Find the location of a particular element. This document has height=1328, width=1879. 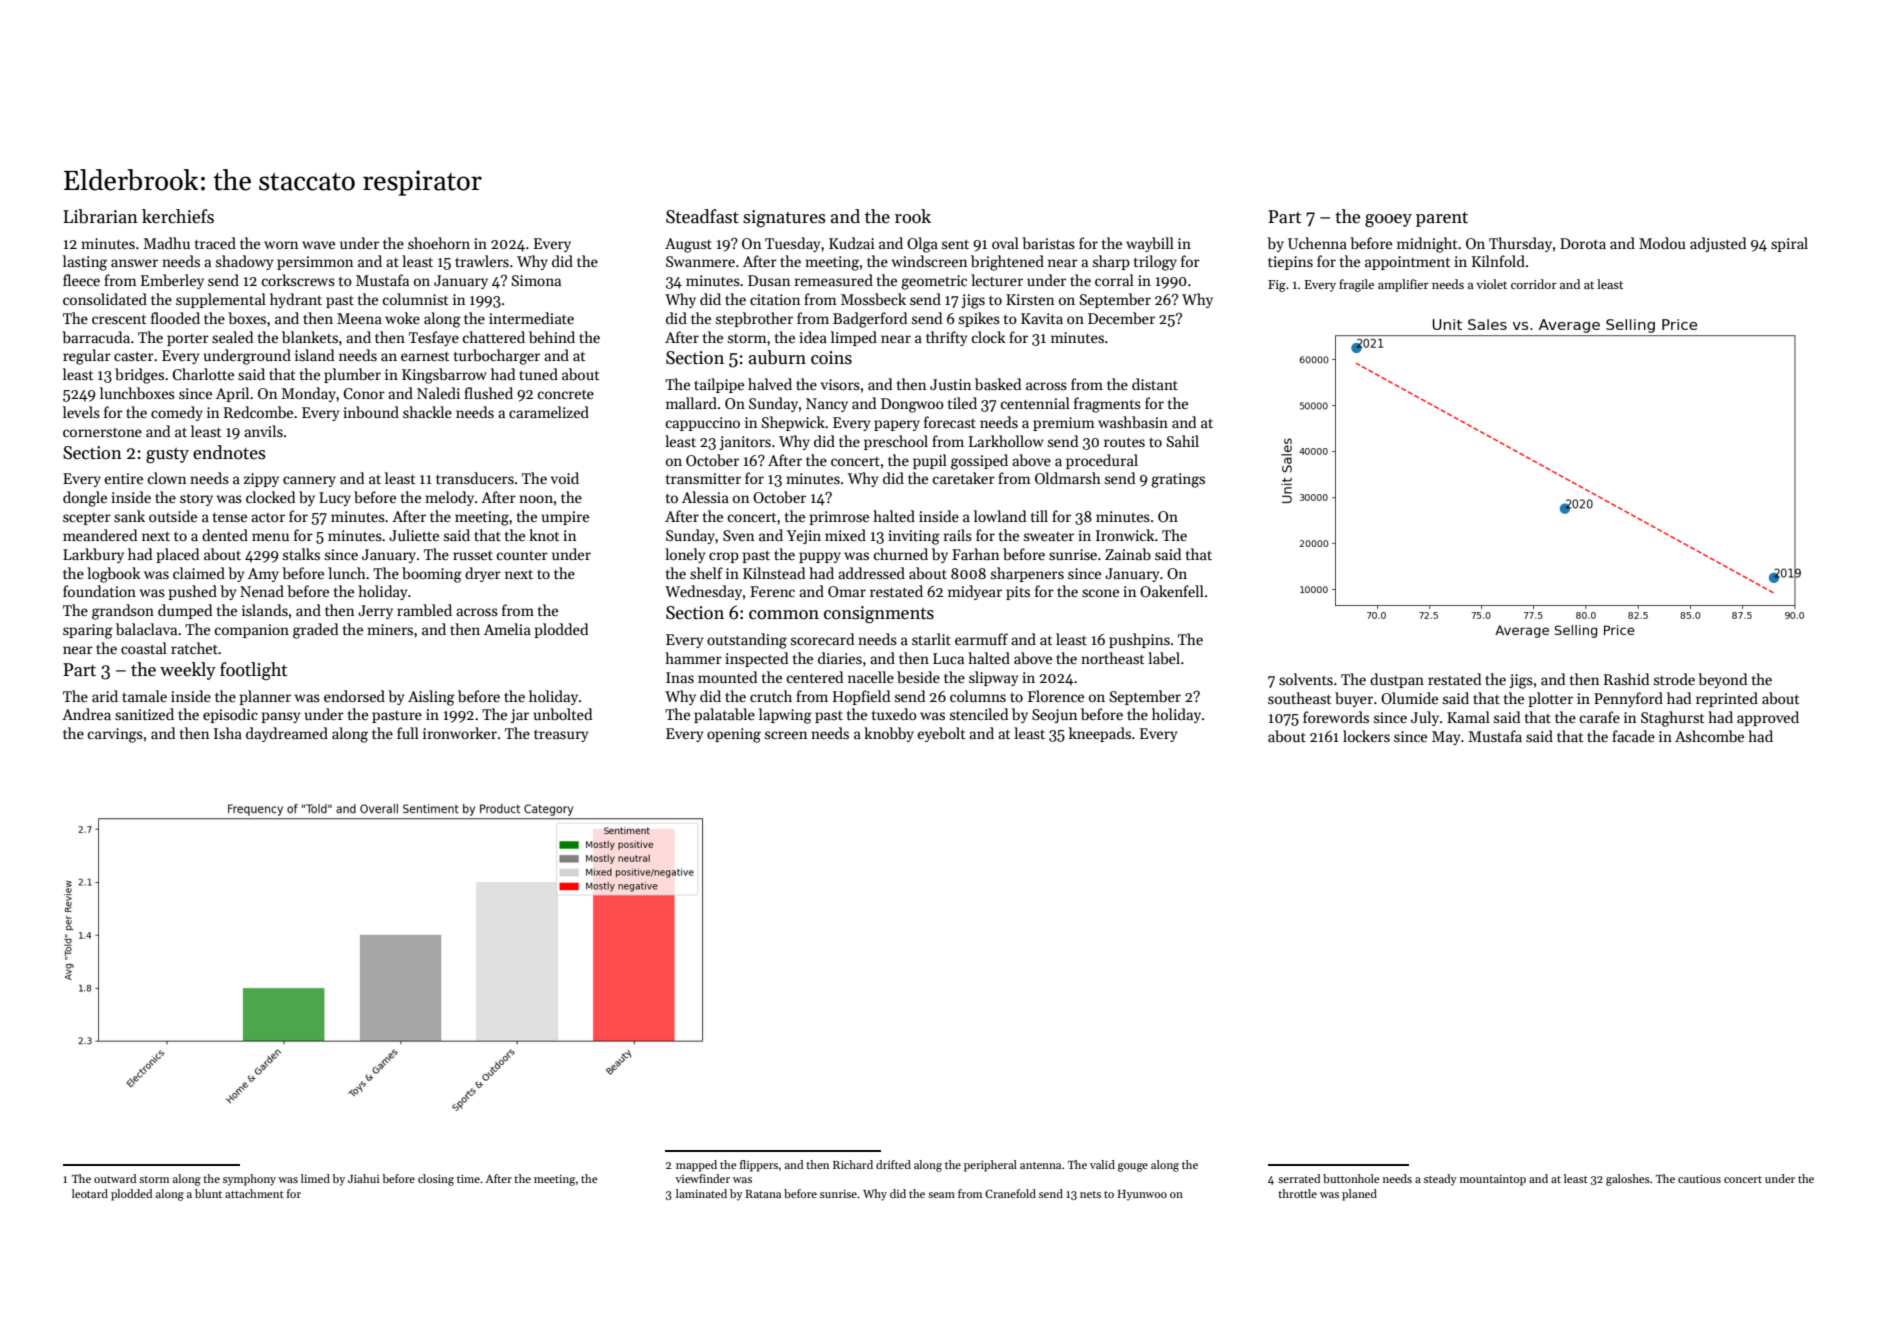

Ashcombe is located at coordinates (1709, 736).
